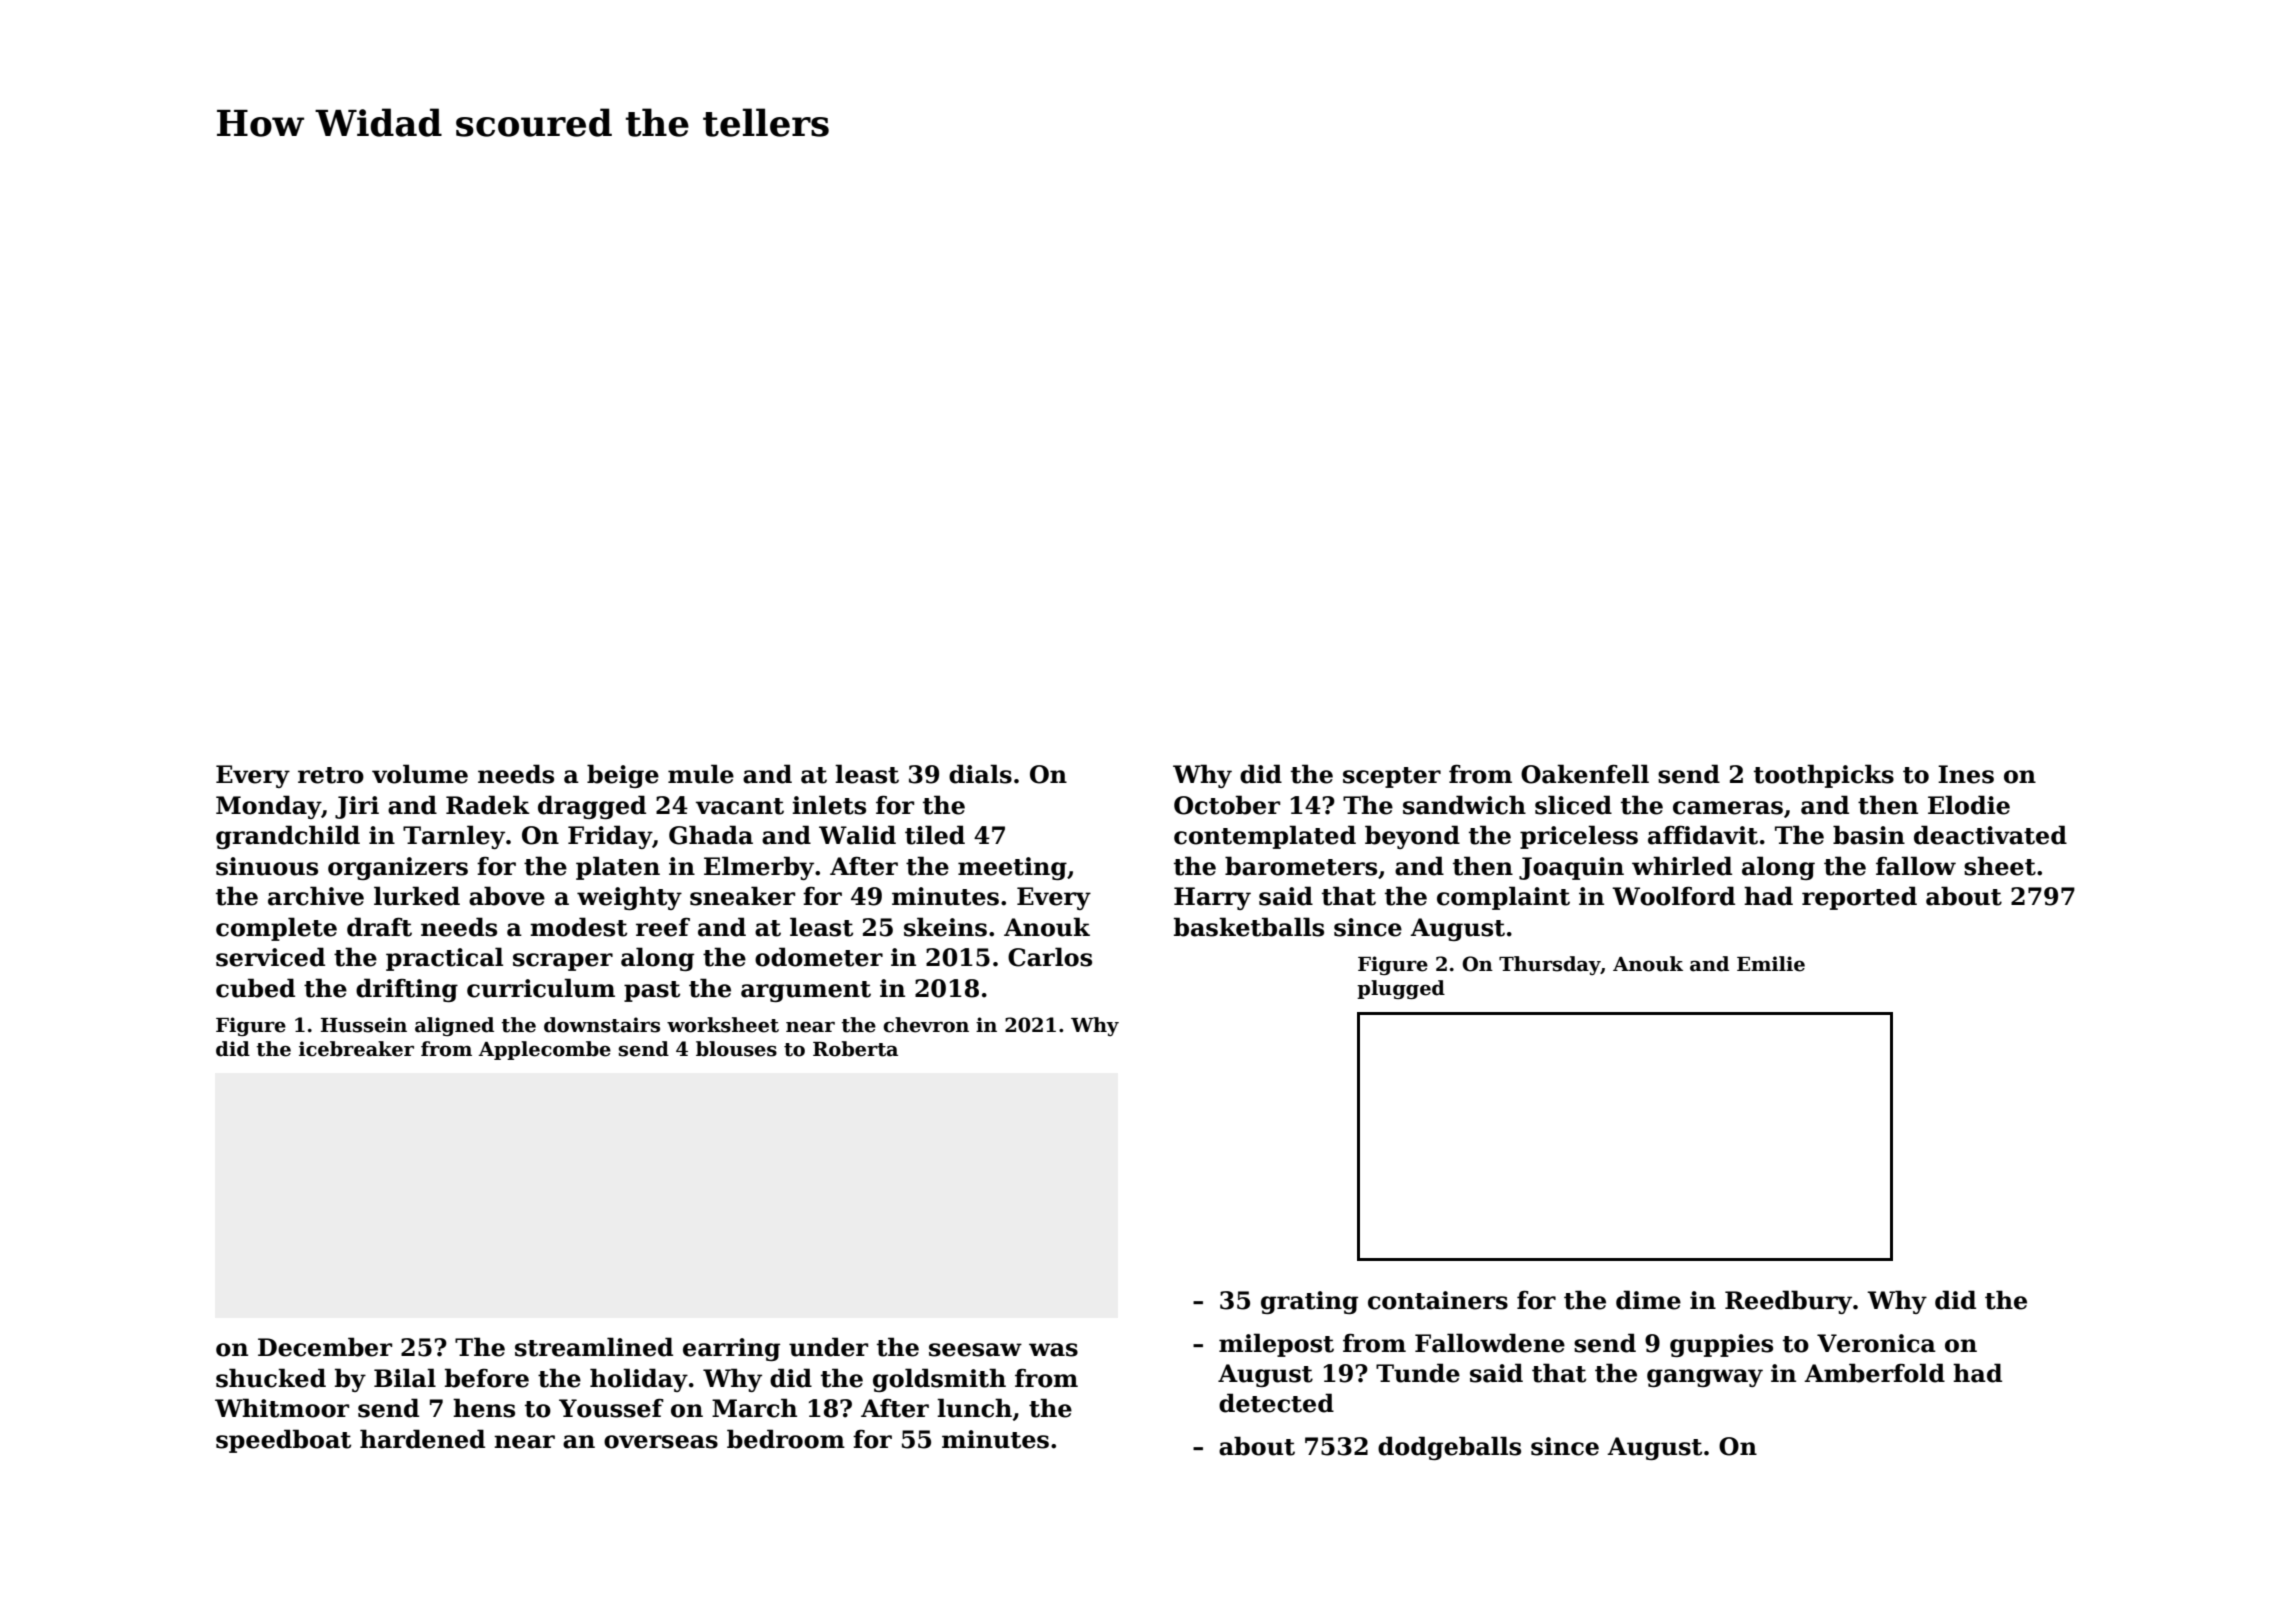  Describe the element at coordinates (611, 1408) in the screenshot. I see `Youssef` at that location.
